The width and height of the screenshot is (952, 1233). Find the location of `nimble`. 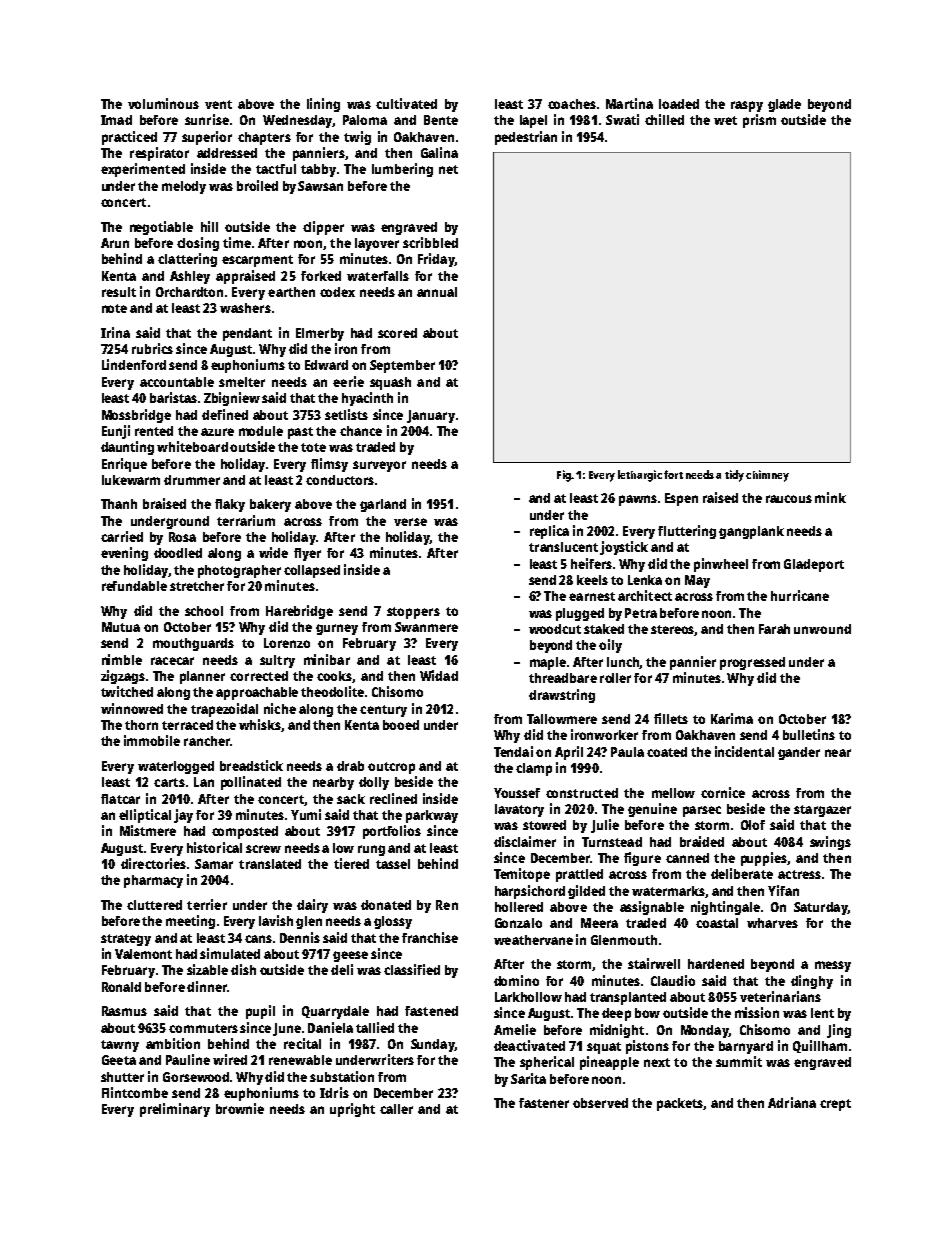

nimble is located at coordinates (122, 659).
